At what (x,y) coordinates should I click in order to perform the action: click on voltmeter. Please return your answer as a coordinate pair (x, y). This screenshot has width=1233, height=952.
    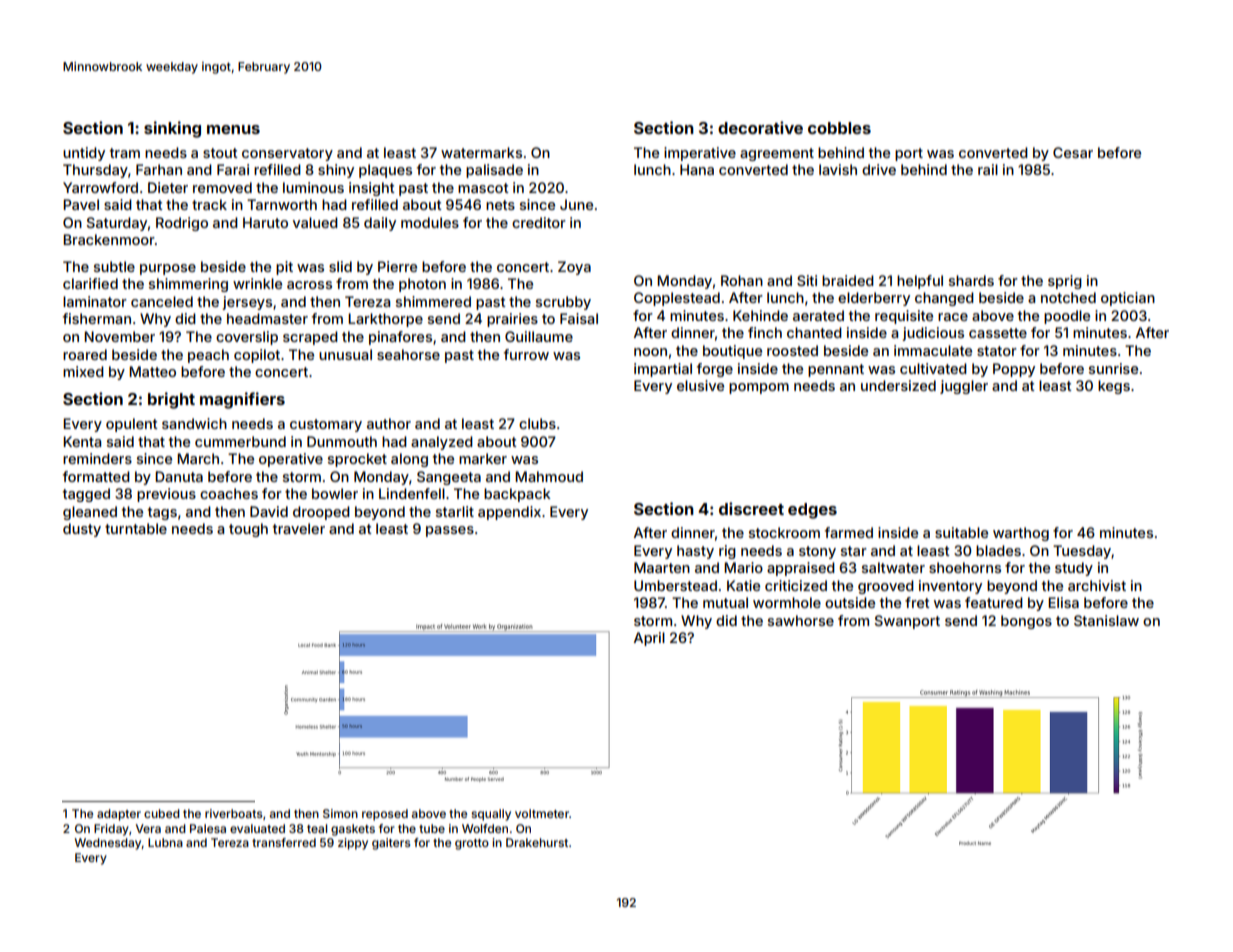
    Looking at the image, I should click on (542, 813).
